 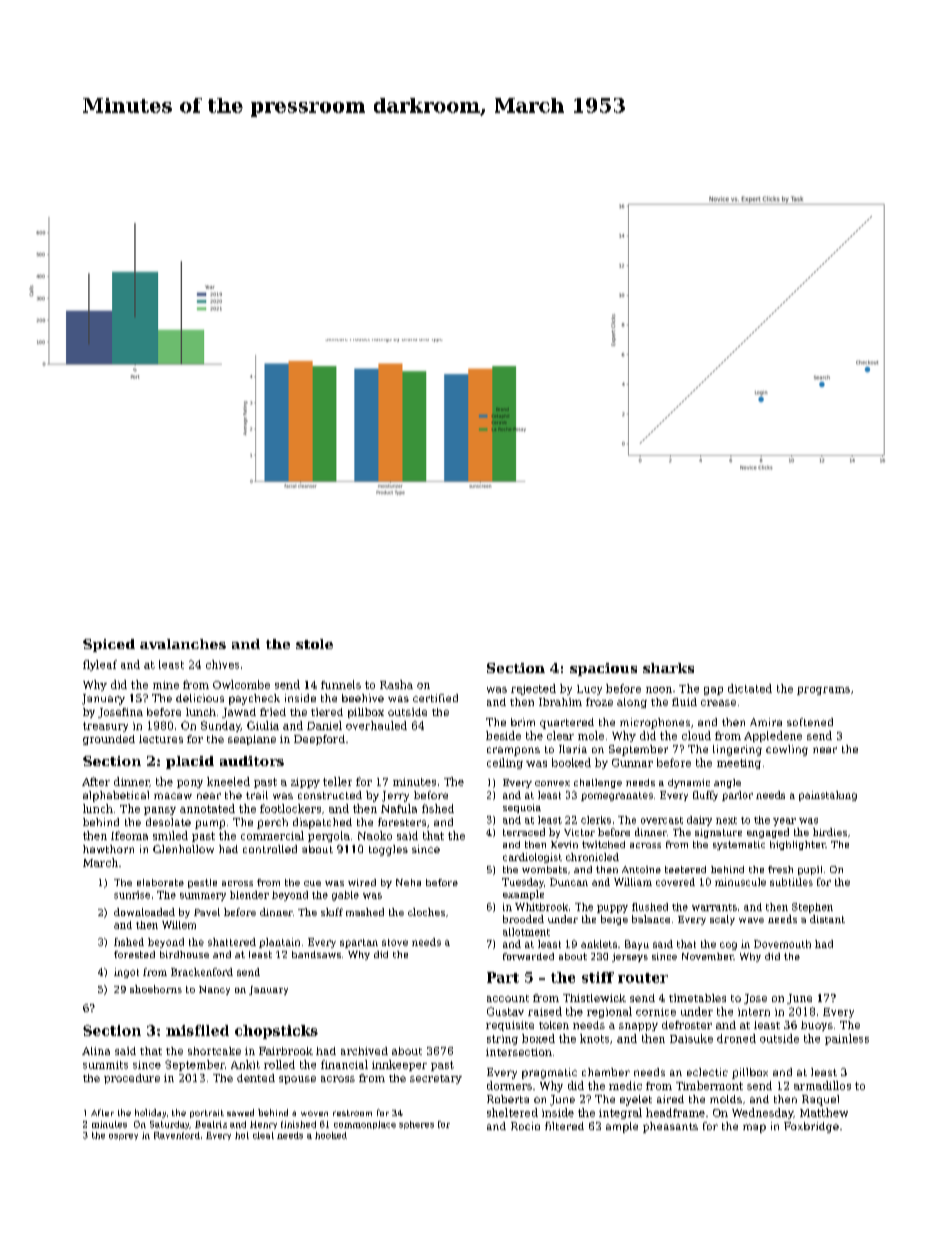 I want to click on Ravenford, so click(x=177, y=1135).
